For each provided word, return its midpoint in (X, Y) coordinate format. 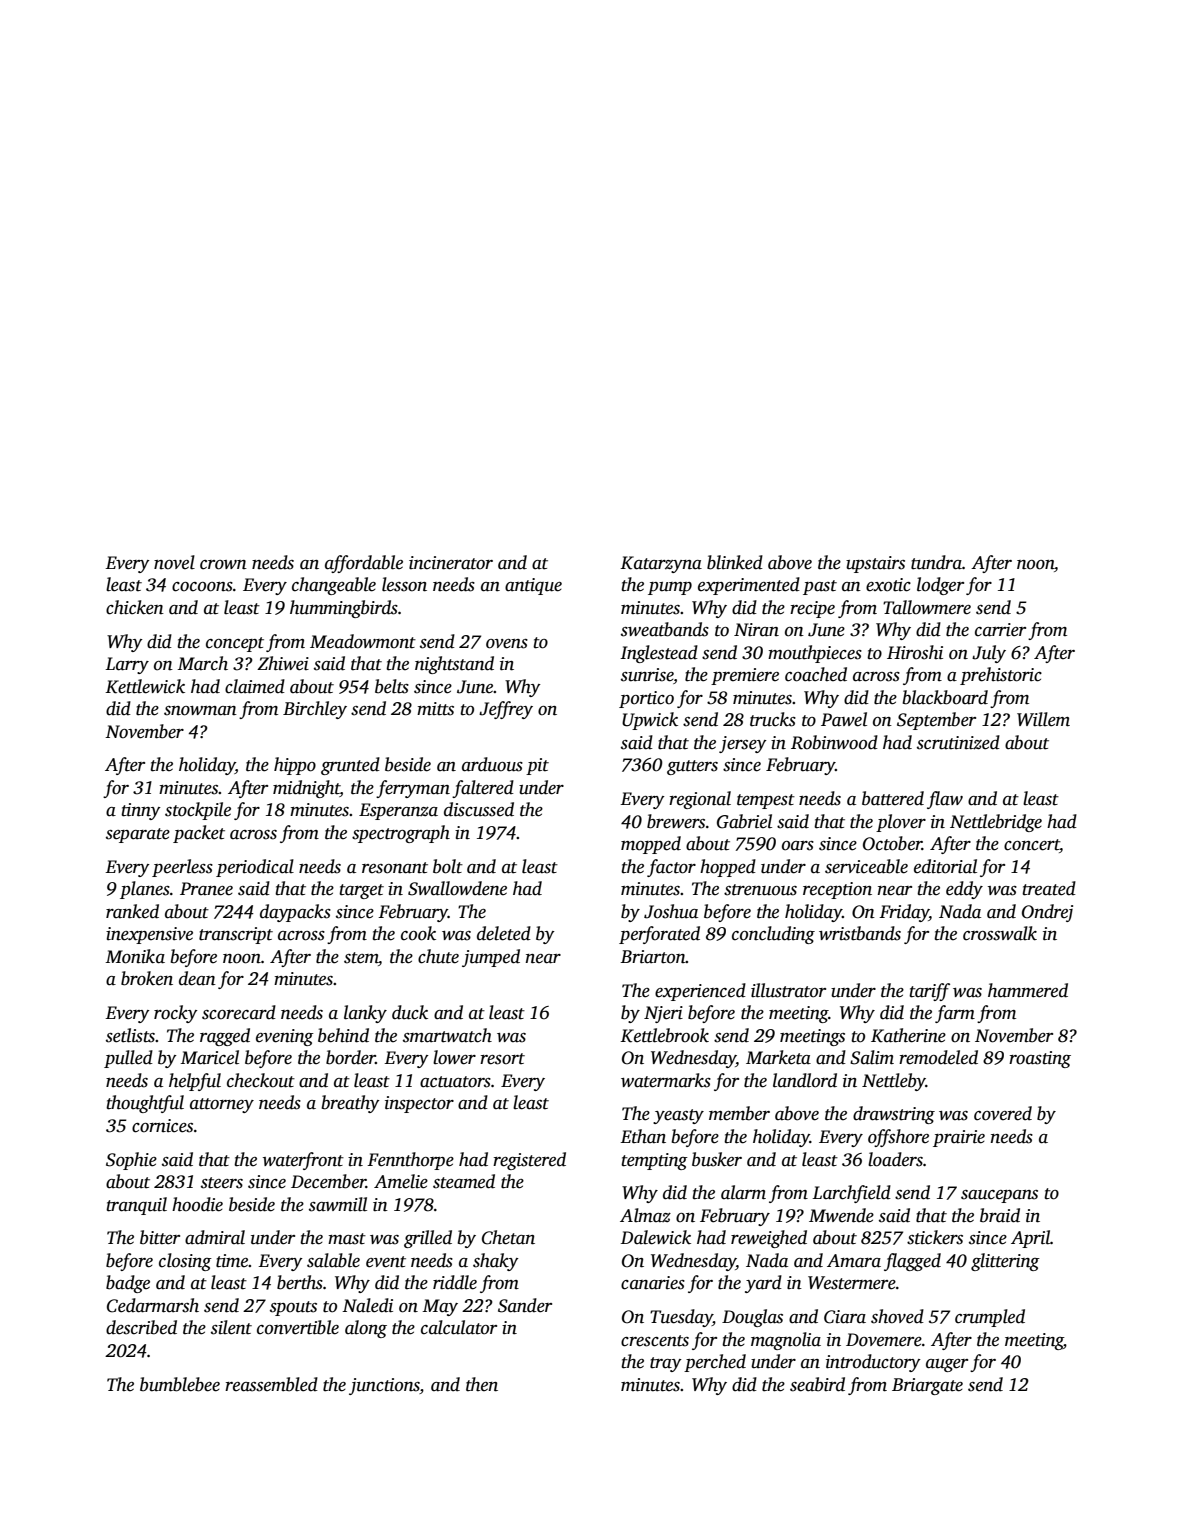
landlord (805, 1080)
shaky (496, 1262)
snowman (200, 711)
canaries (653, 1283)
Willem (1043, 719)
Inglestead (659, 654)
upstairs (875, 564)
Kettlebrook (664, 1035)
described (141, 1327)
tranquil (136, 1206)
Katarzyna (661, 564)
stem (361, 958)
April (1030, 1239)
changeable (334, 586)
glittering (1005, 1262)
